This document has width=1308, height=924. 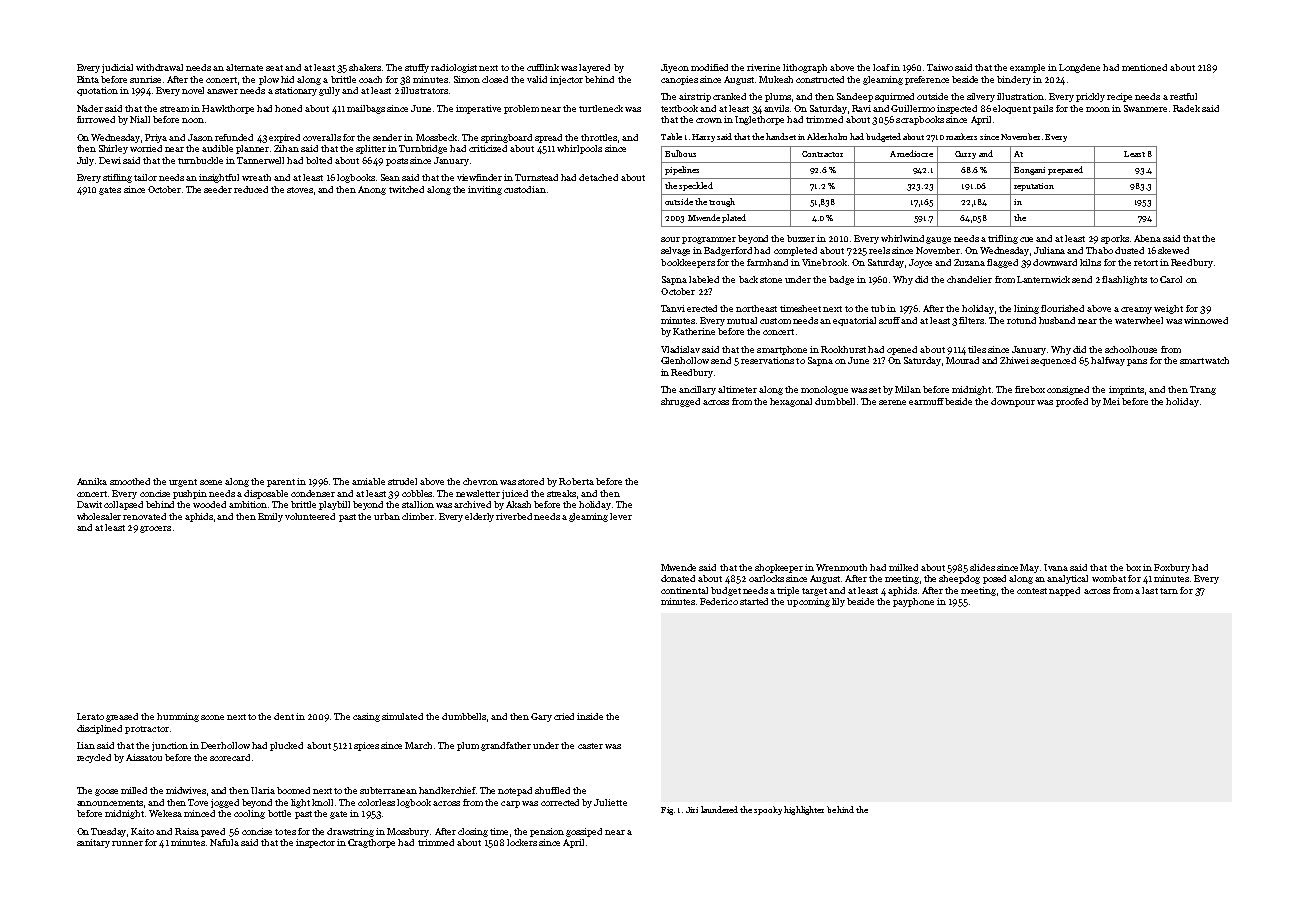 I want to click on inside, so click(x=590, y=716).
